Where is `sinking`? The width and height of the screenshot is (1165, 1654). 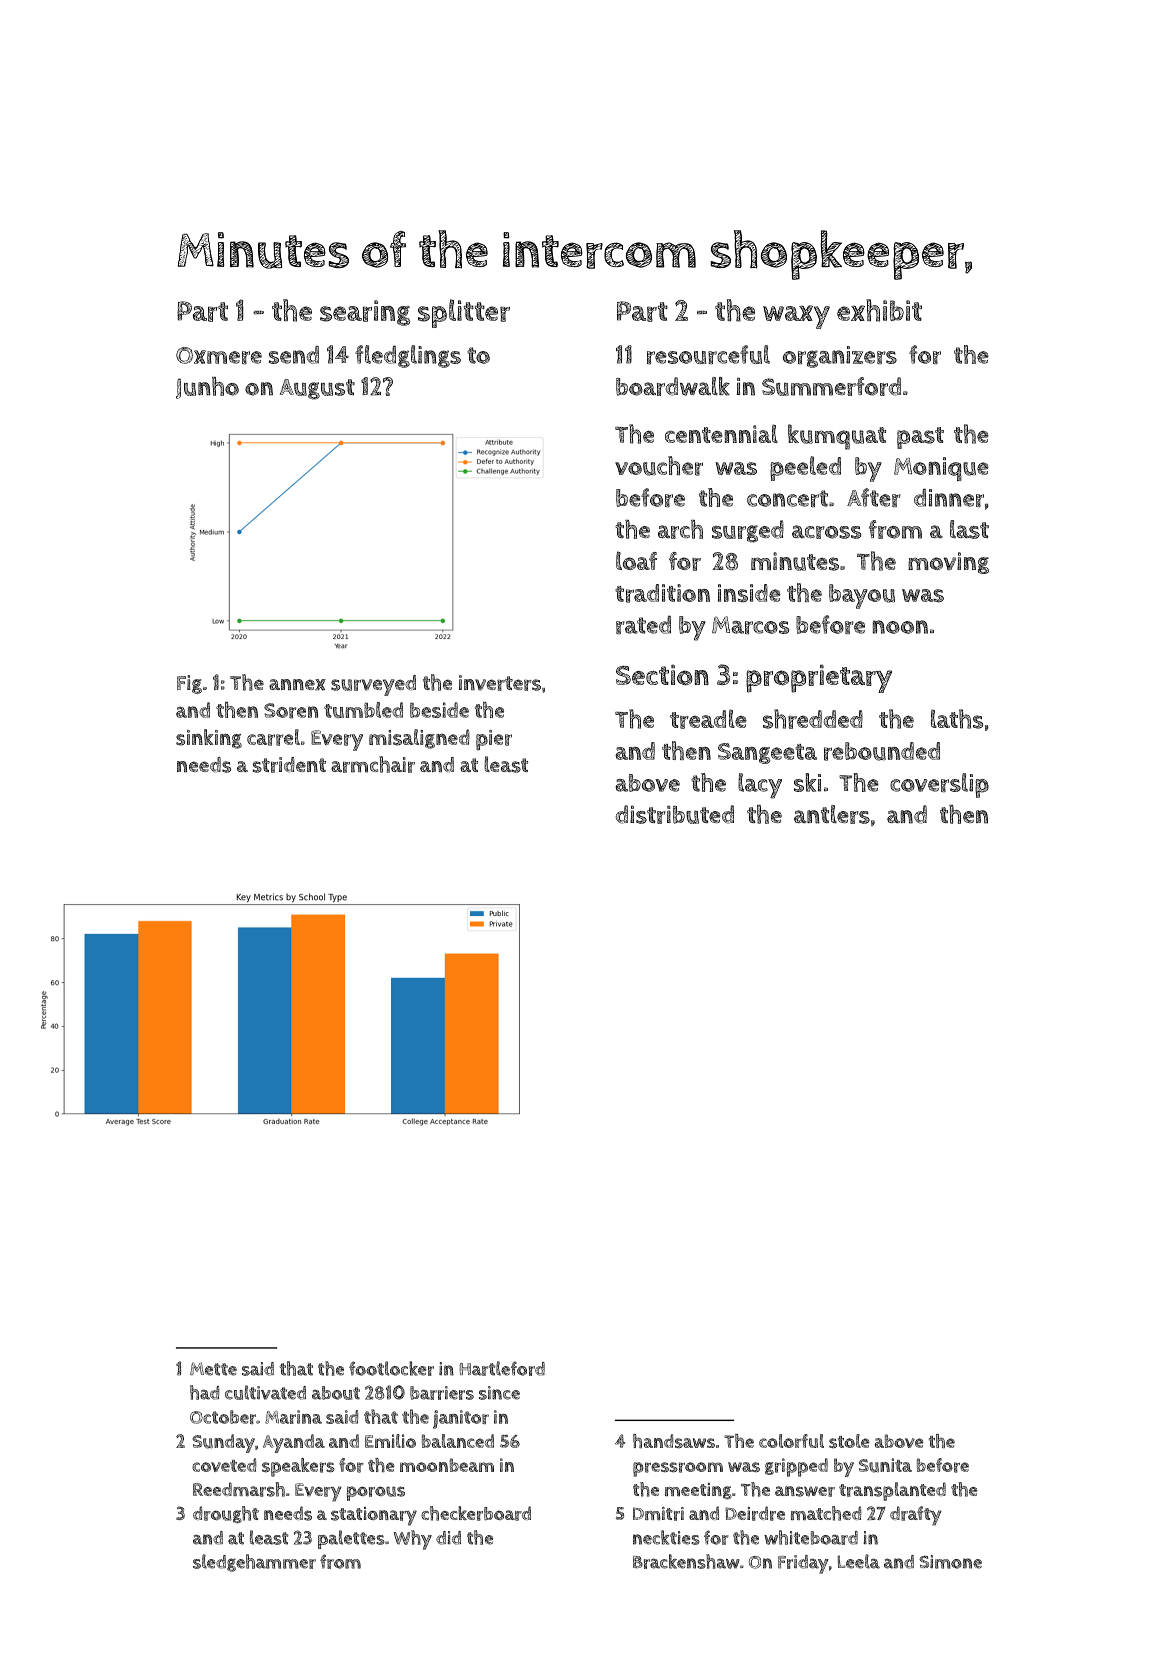
sinking is located at coordinates (209, 739).
